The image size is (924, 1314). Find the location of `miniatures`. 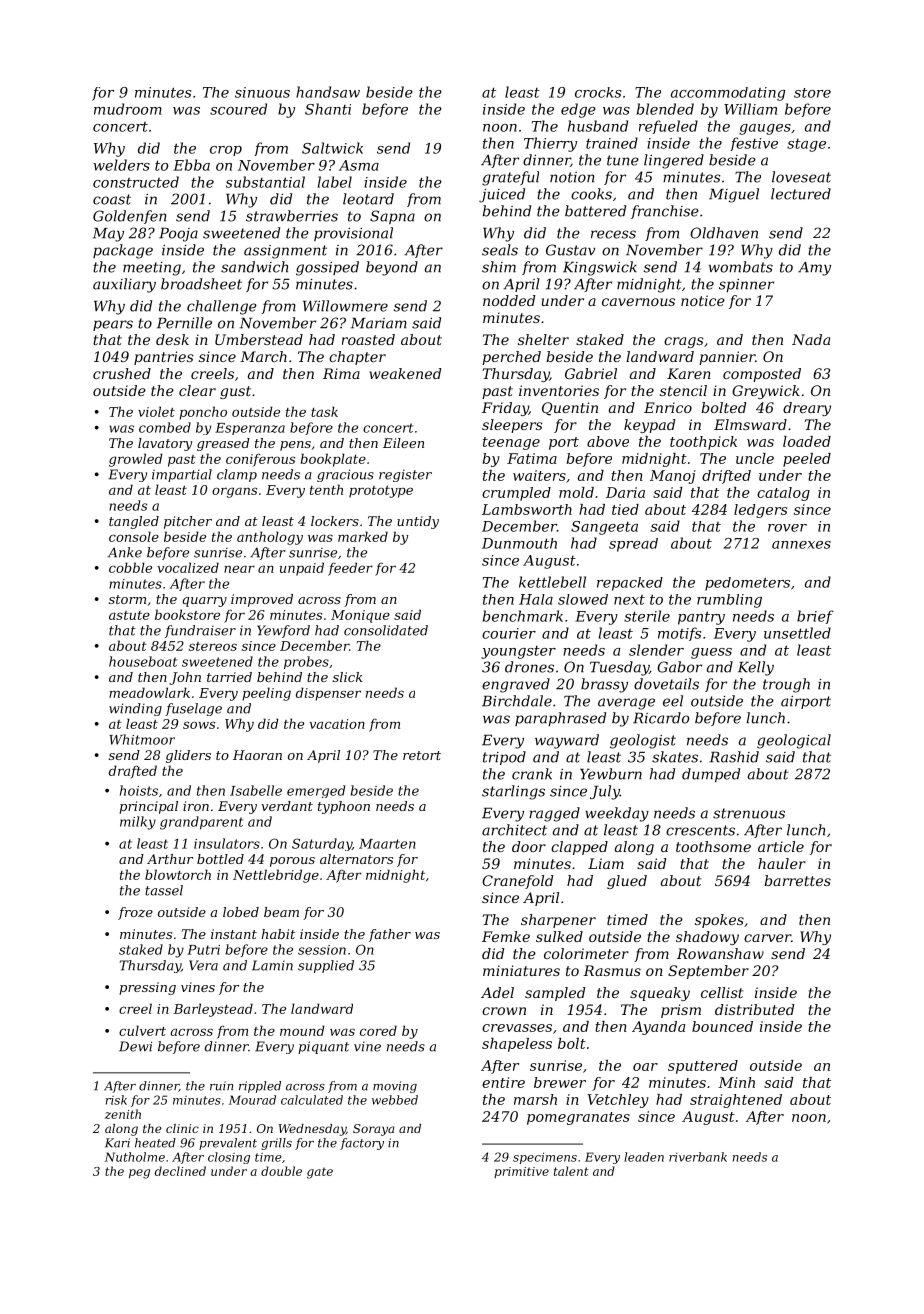

miniatures is located at coordinates (521, 970).
